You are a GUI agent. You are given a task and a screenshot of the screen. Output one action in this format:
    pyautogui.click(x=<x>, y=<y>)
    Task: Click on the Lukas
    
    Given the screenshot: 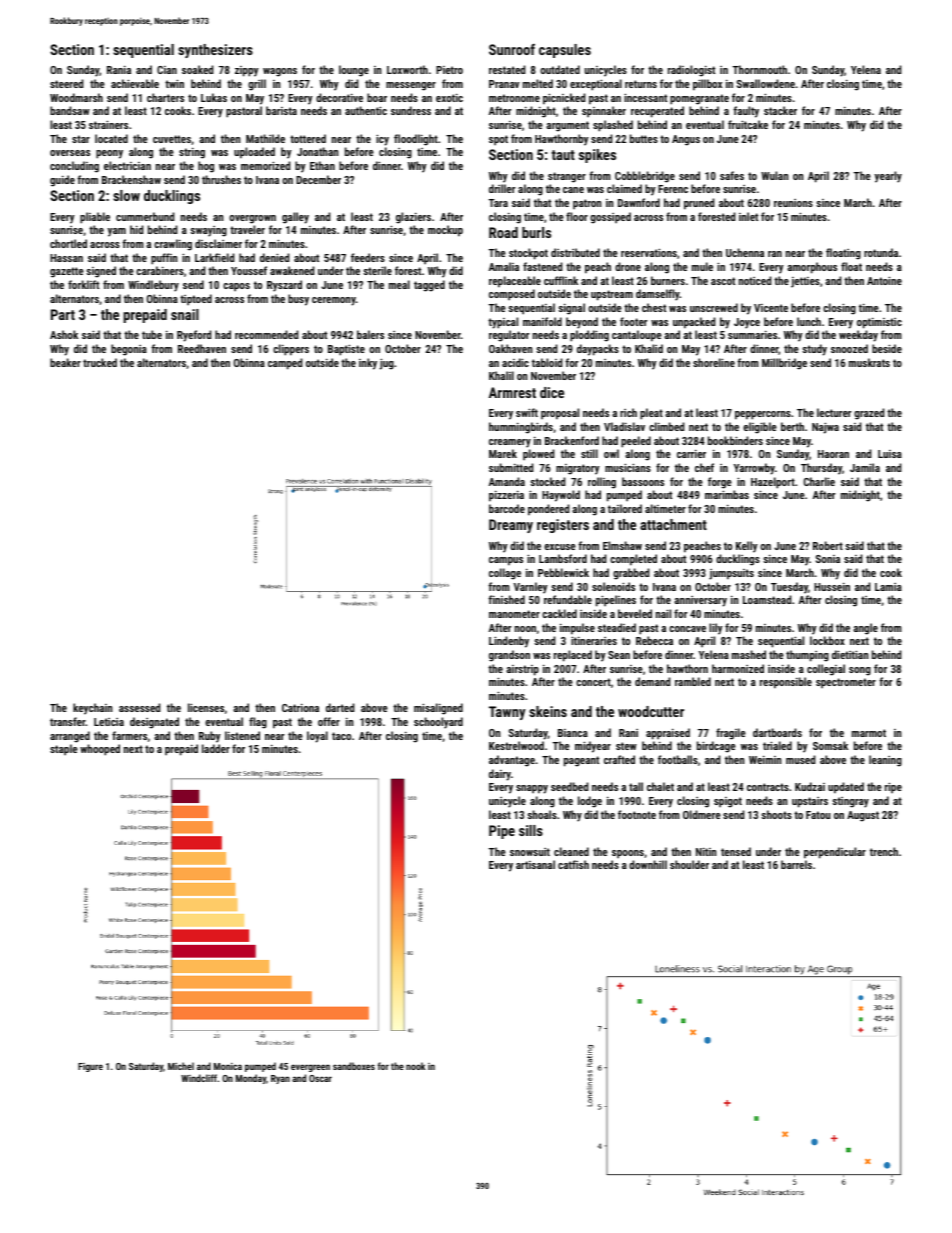 What is the action you would take?
    pyautogui.click(x=214, y=97)
